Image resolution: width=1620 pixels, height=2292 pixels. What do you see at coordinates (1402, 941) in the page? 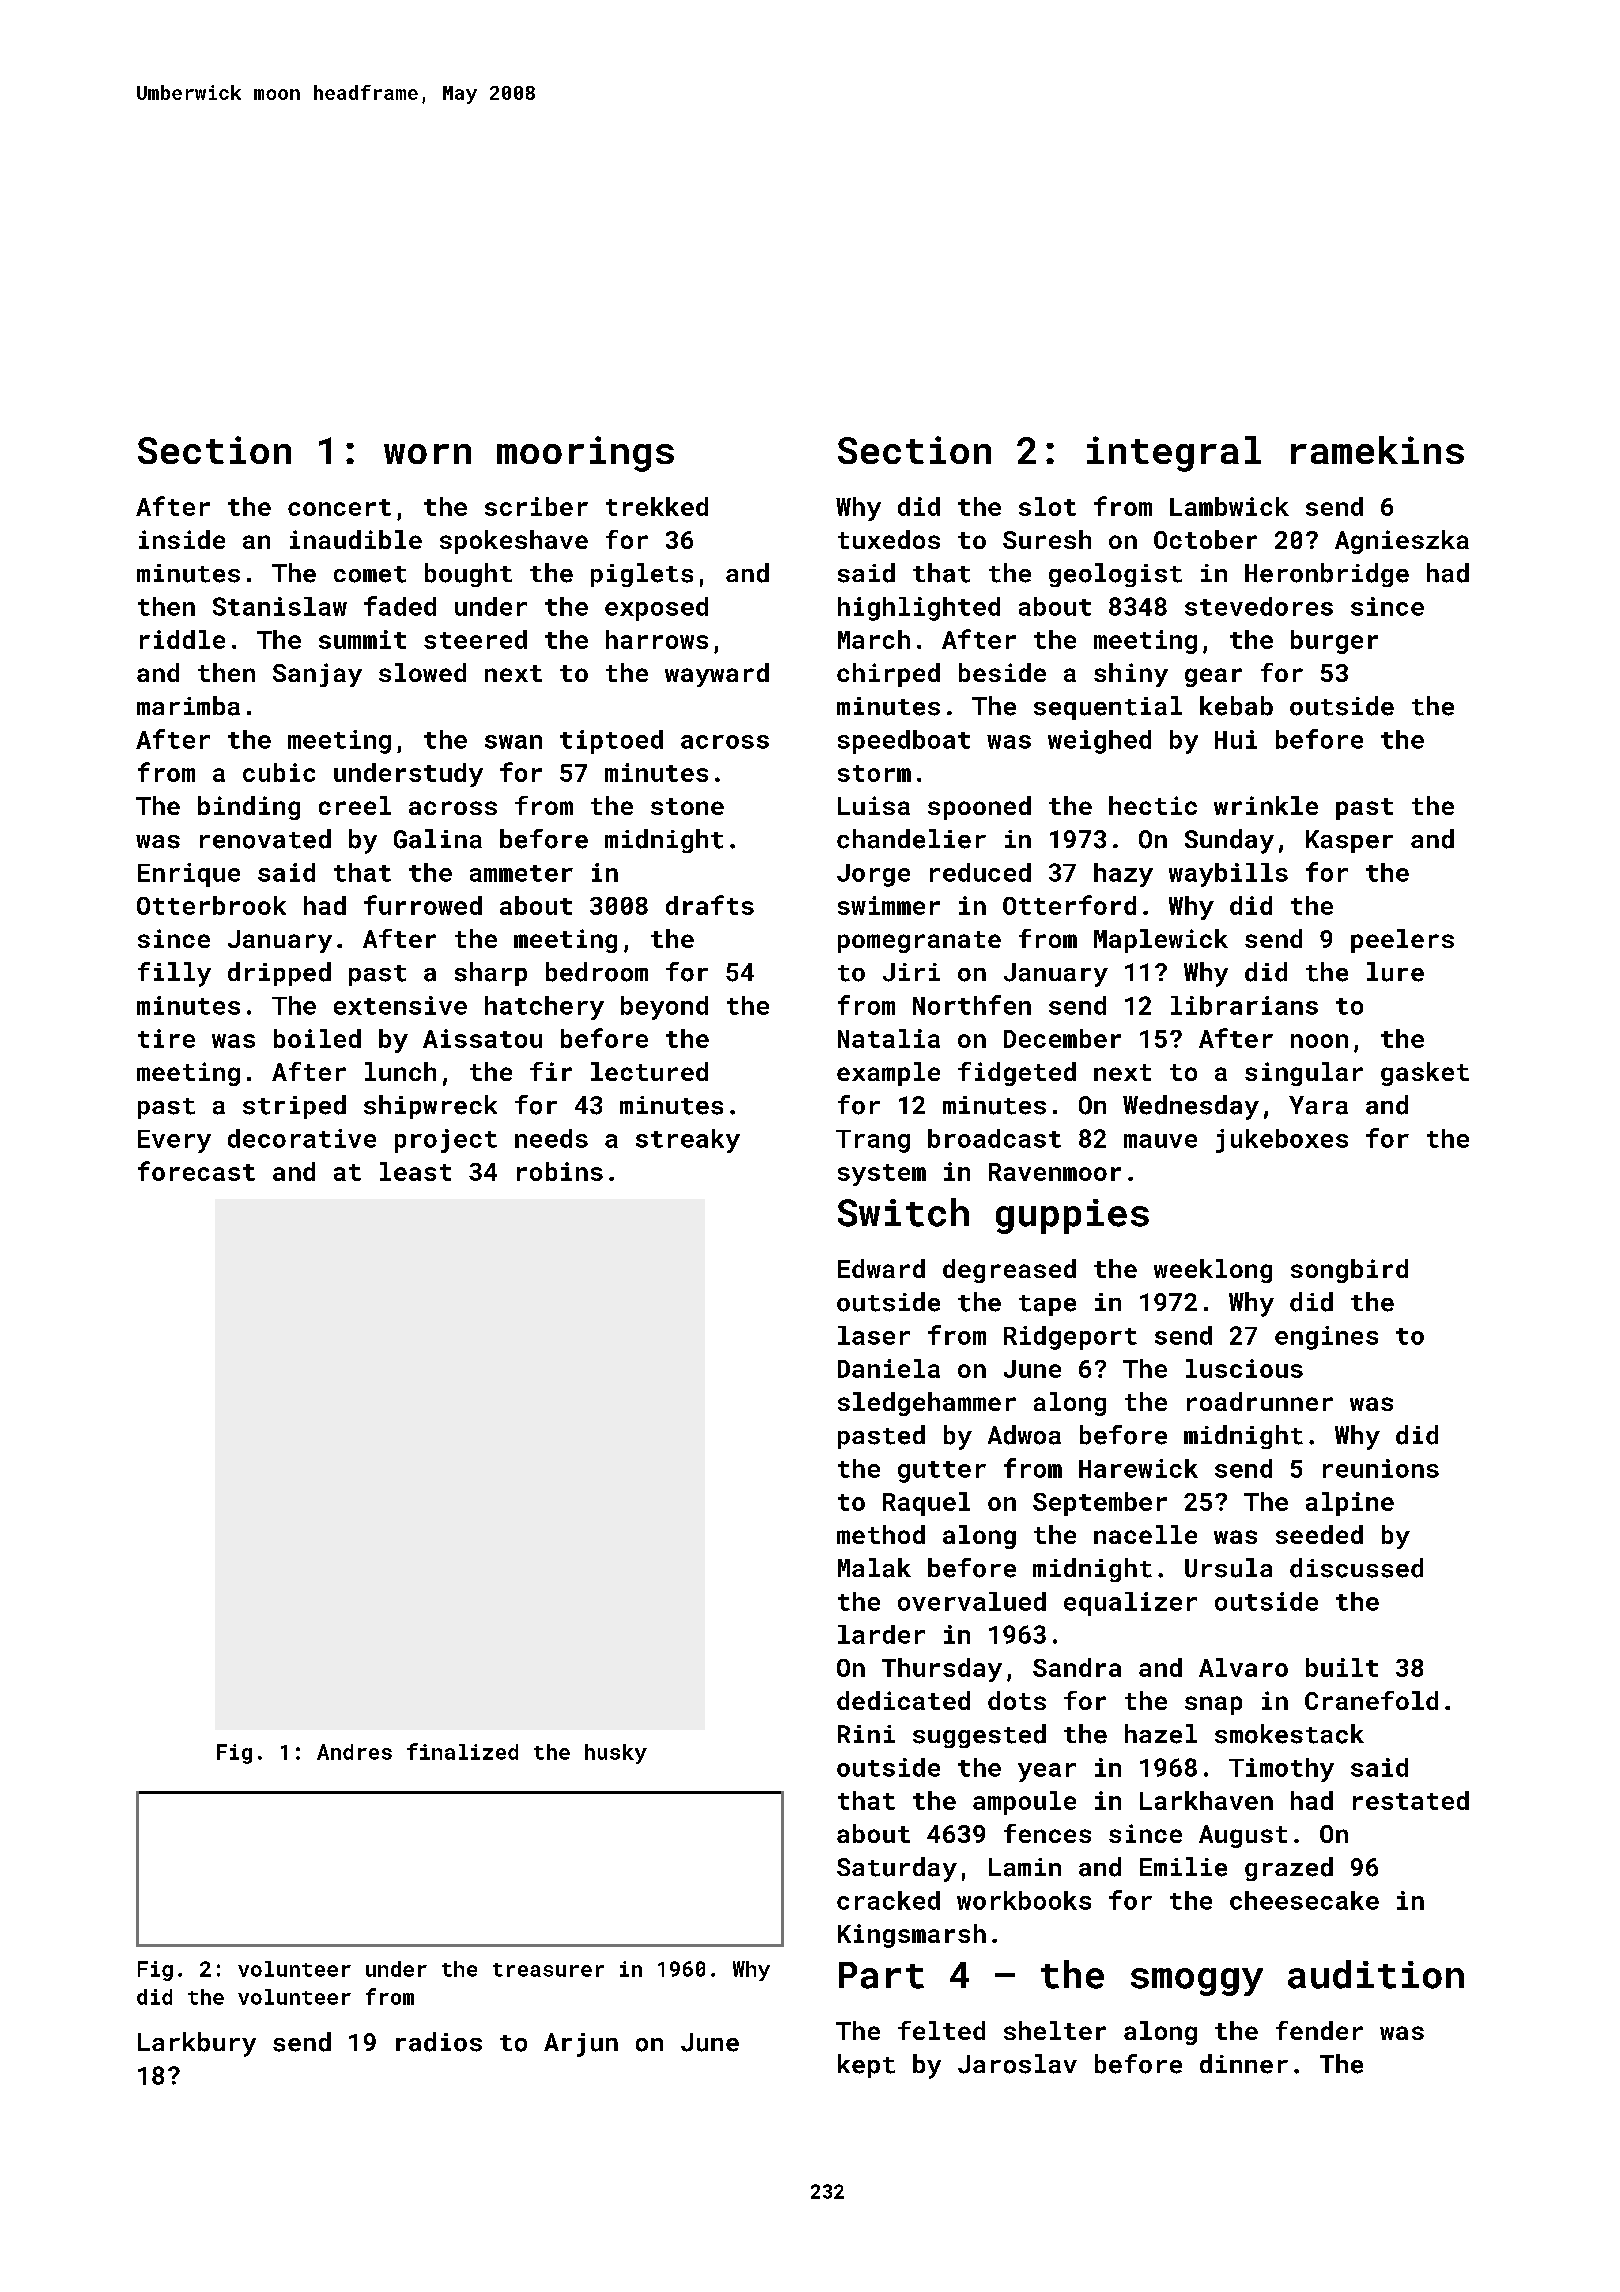
I see `peelers` at bounding box center [1402, 941].
